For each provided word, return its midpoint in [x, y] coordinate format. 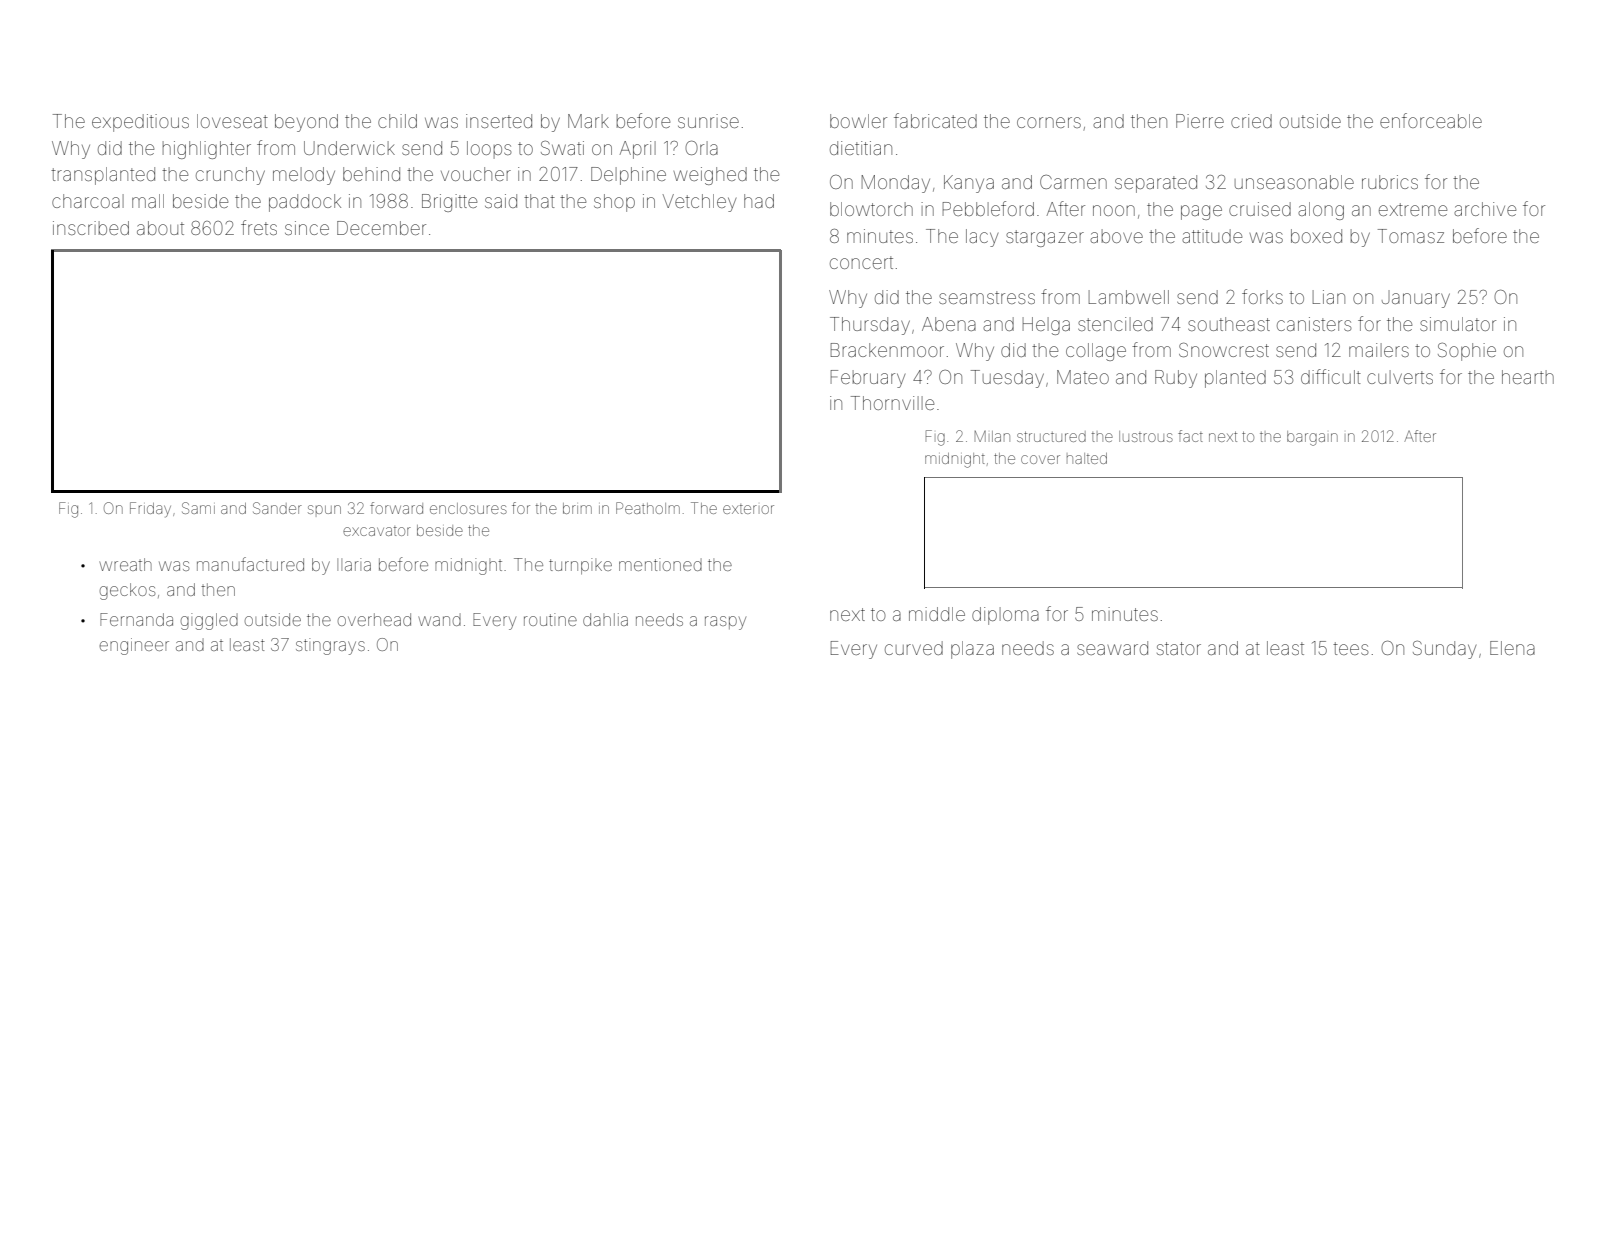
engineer [134, 646]
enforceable [1431, 120]
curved [914, 648]
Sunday [1444, 650]
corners [1049, 122]
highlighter [207, 150]
